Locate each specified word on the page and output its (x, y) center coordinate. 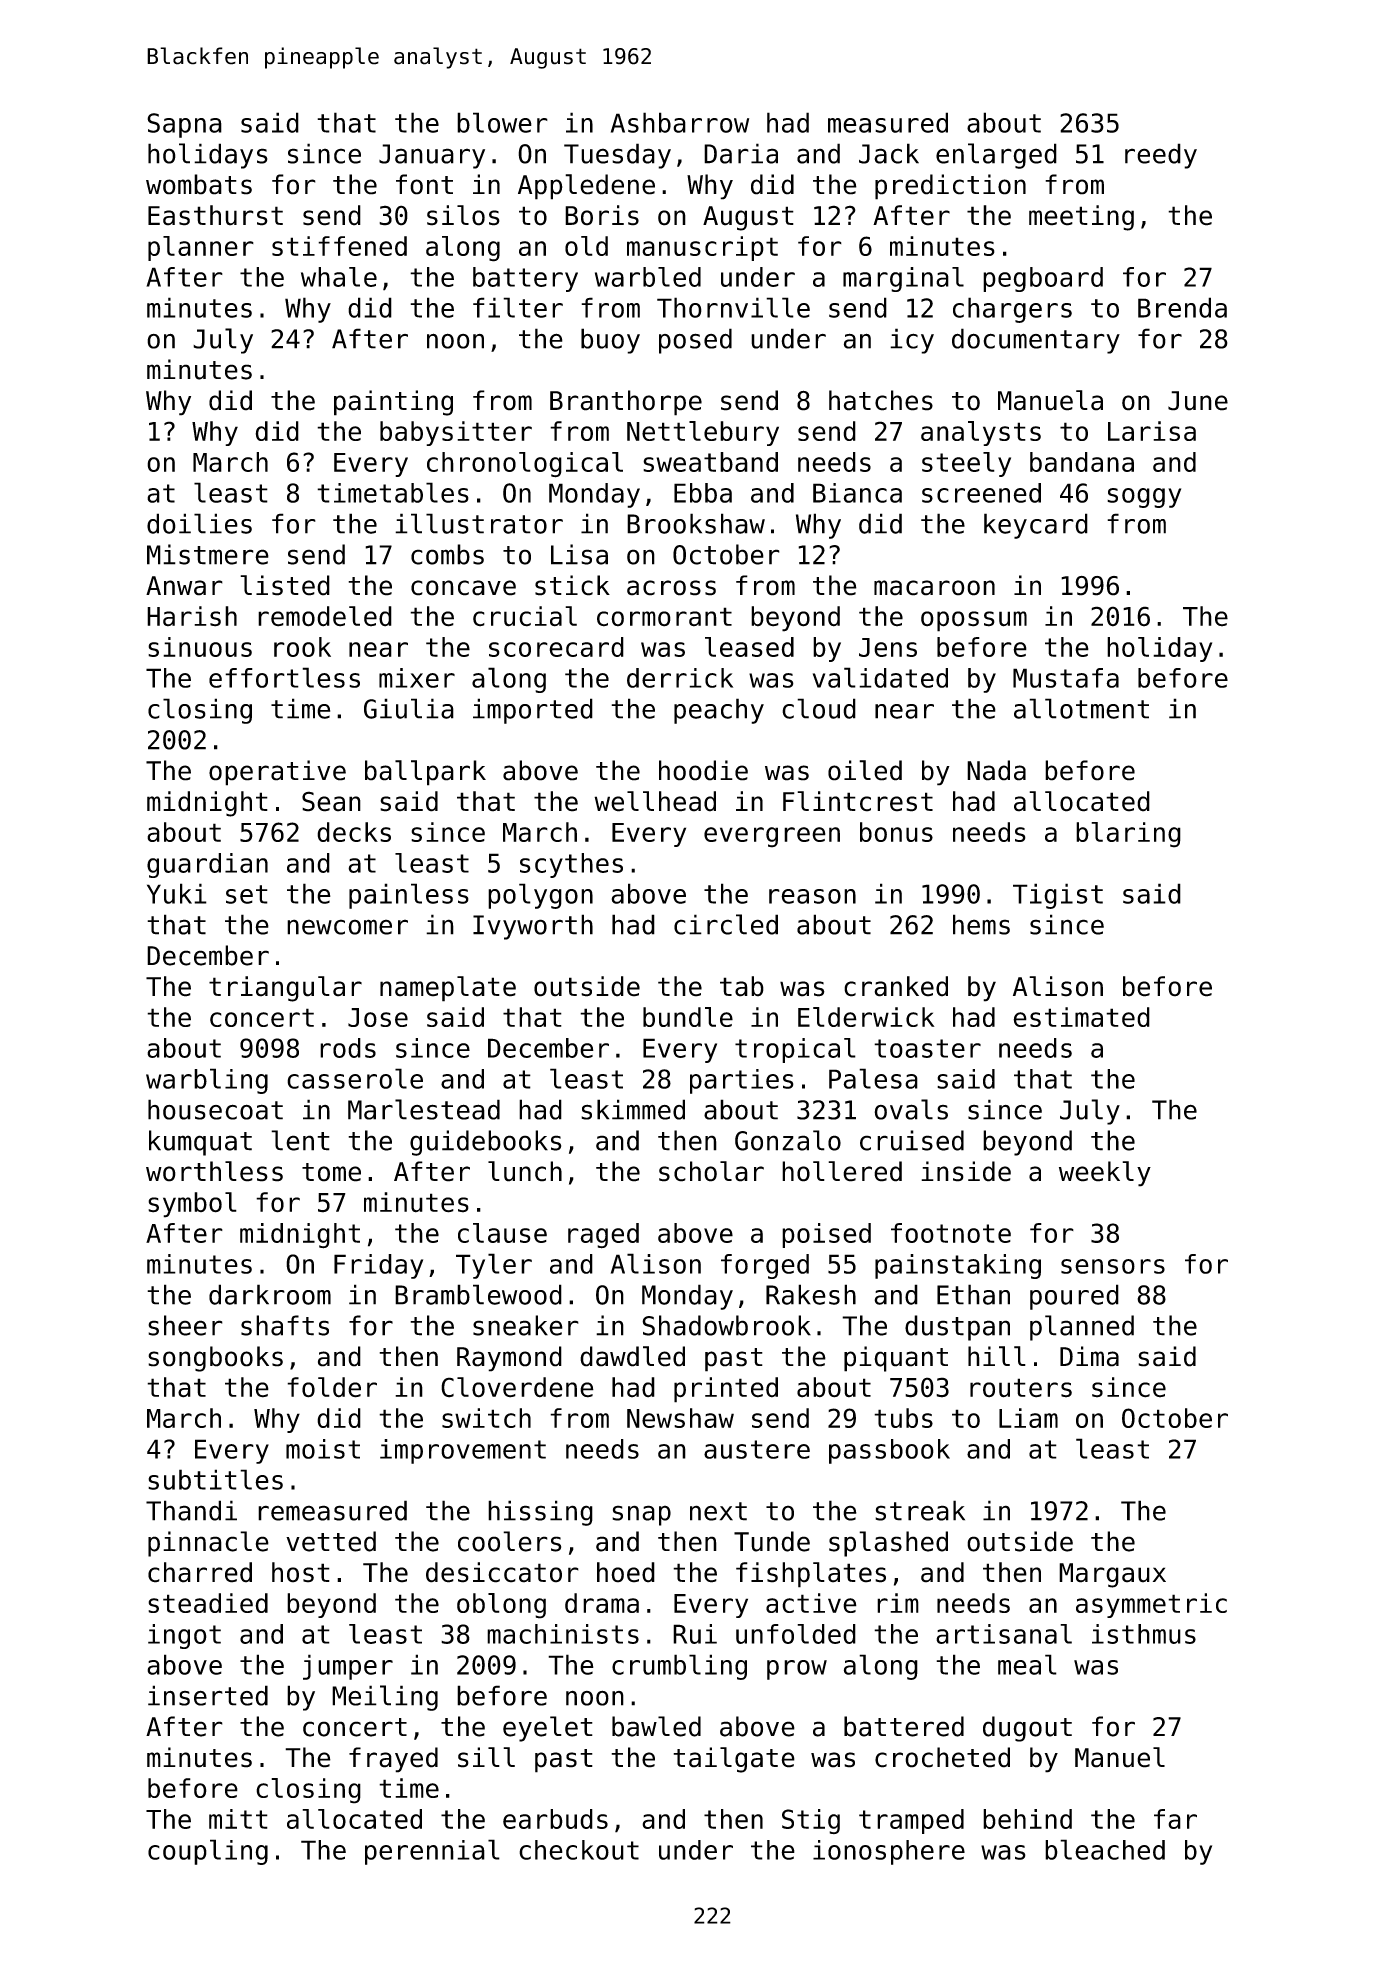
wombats (199, 184)
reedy (1161, 156)
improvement (463, 1451)
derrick (680, 678)
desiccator (502, 1572)
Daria (741, 153)
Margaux (1112, 1575)
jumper (348, 1667)
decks (354, 832)
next (718, 1511)
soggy (1144, 498)
